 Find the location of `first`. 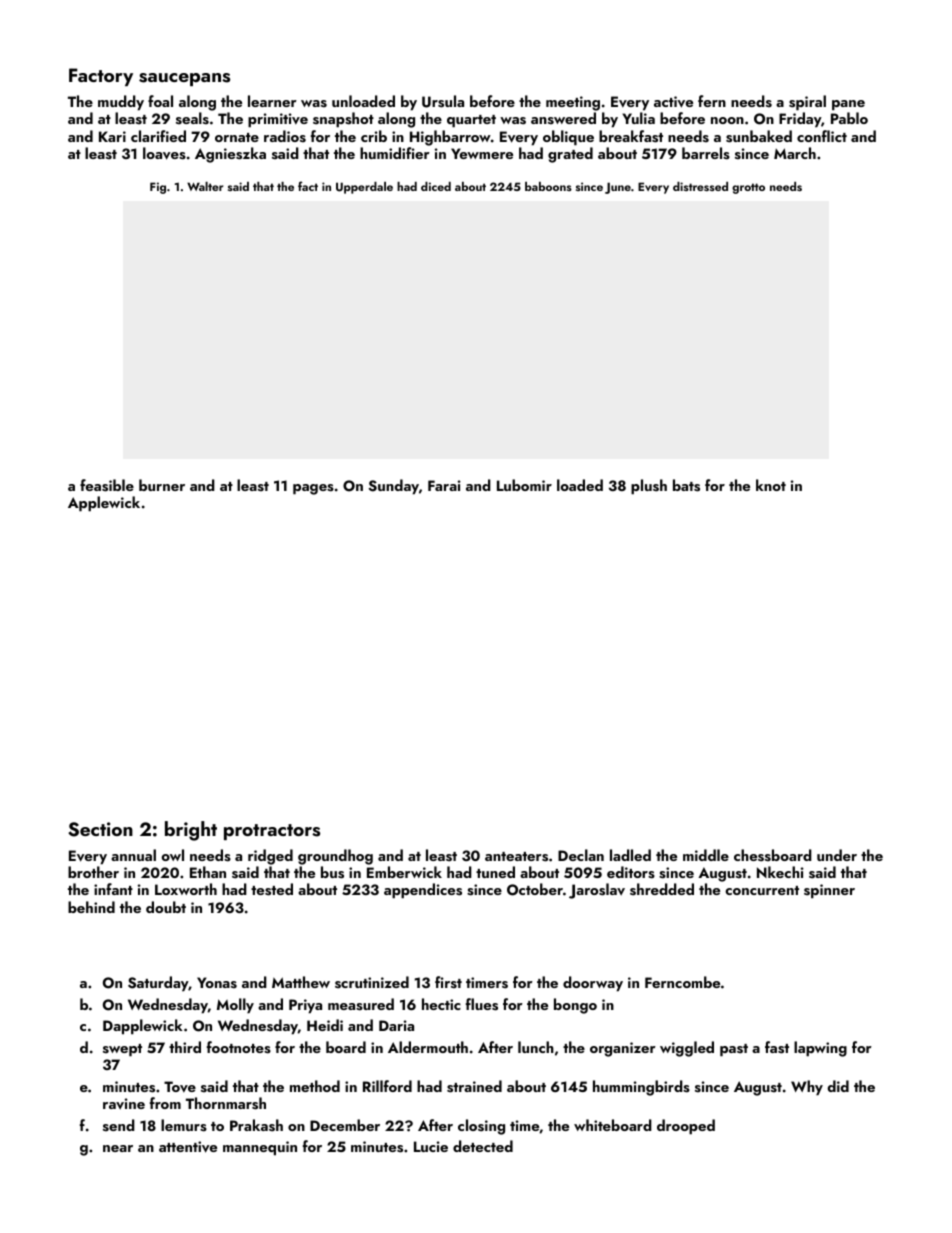

first is located at coordinates (448, 982).
